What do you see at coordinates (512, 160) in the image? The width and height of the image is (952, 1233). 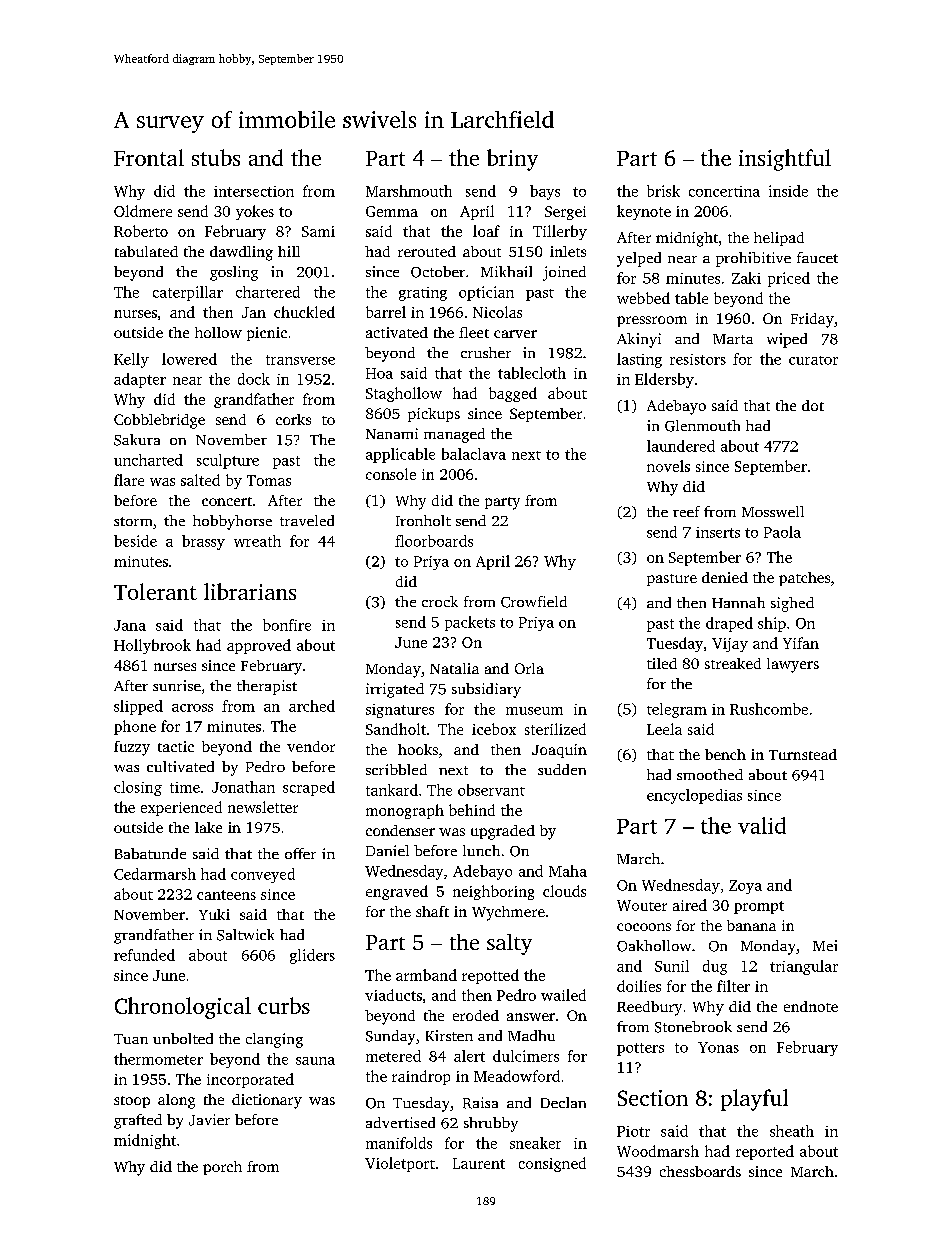 I see `briny` at bounding box center [512, 160].
